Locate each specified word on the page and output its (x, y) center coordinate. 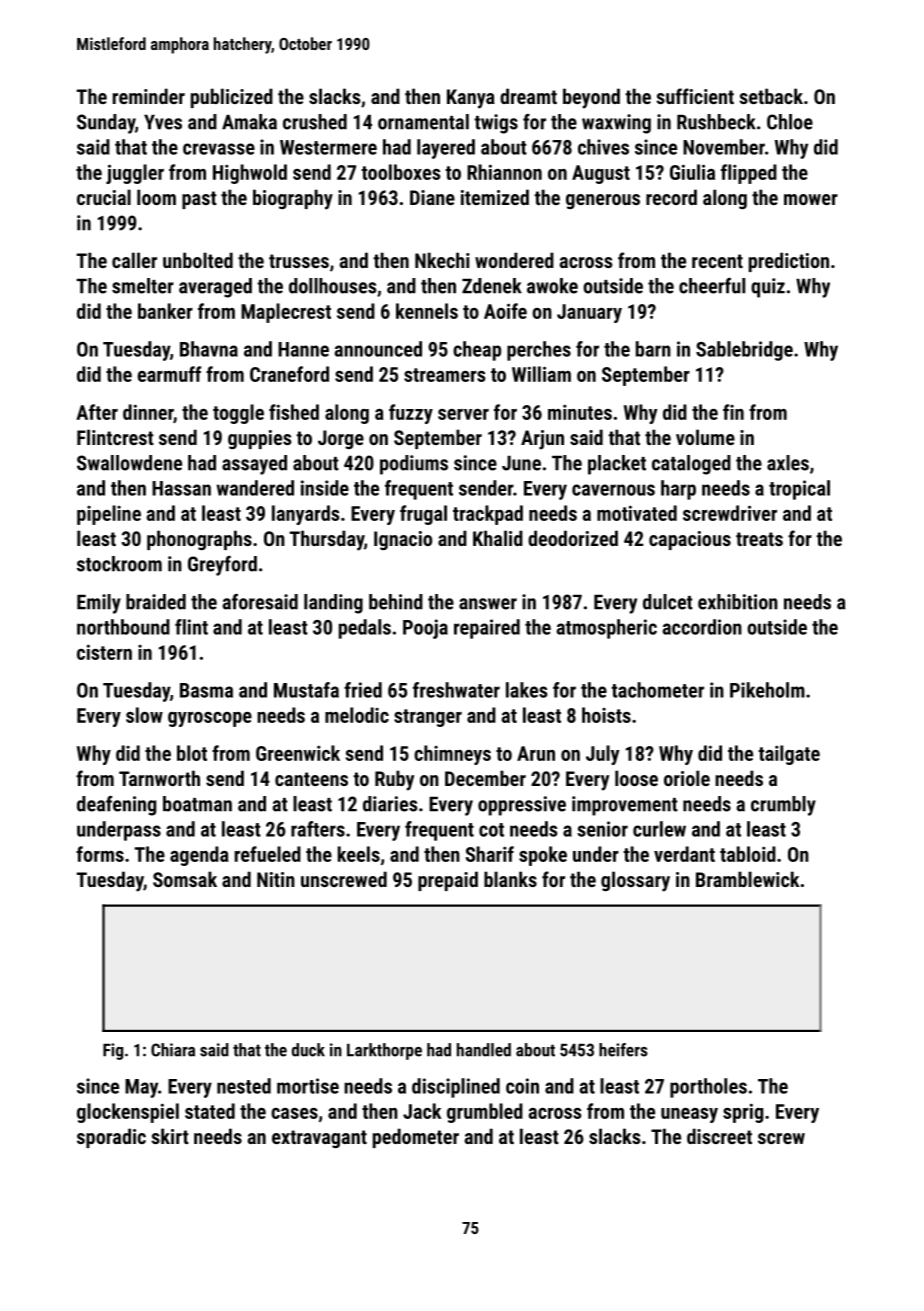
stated (210, 1111)
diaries (390, 804)
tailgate (789, 755)
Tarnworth (159, 778)
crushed (315, 122)
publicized (232, 98)
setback (771, 96)
